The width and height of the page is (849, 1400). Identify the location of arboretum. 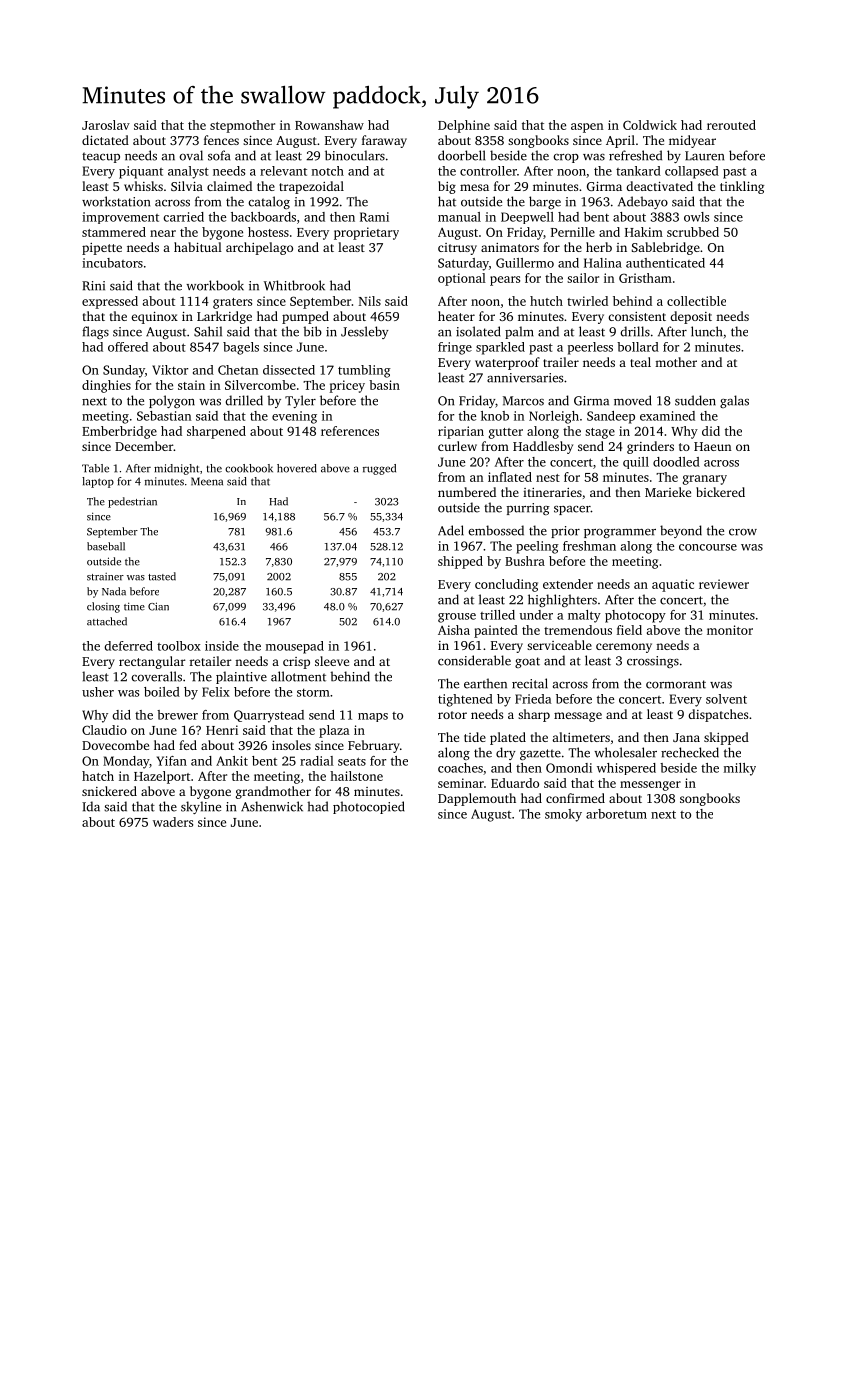
(616, 814).
